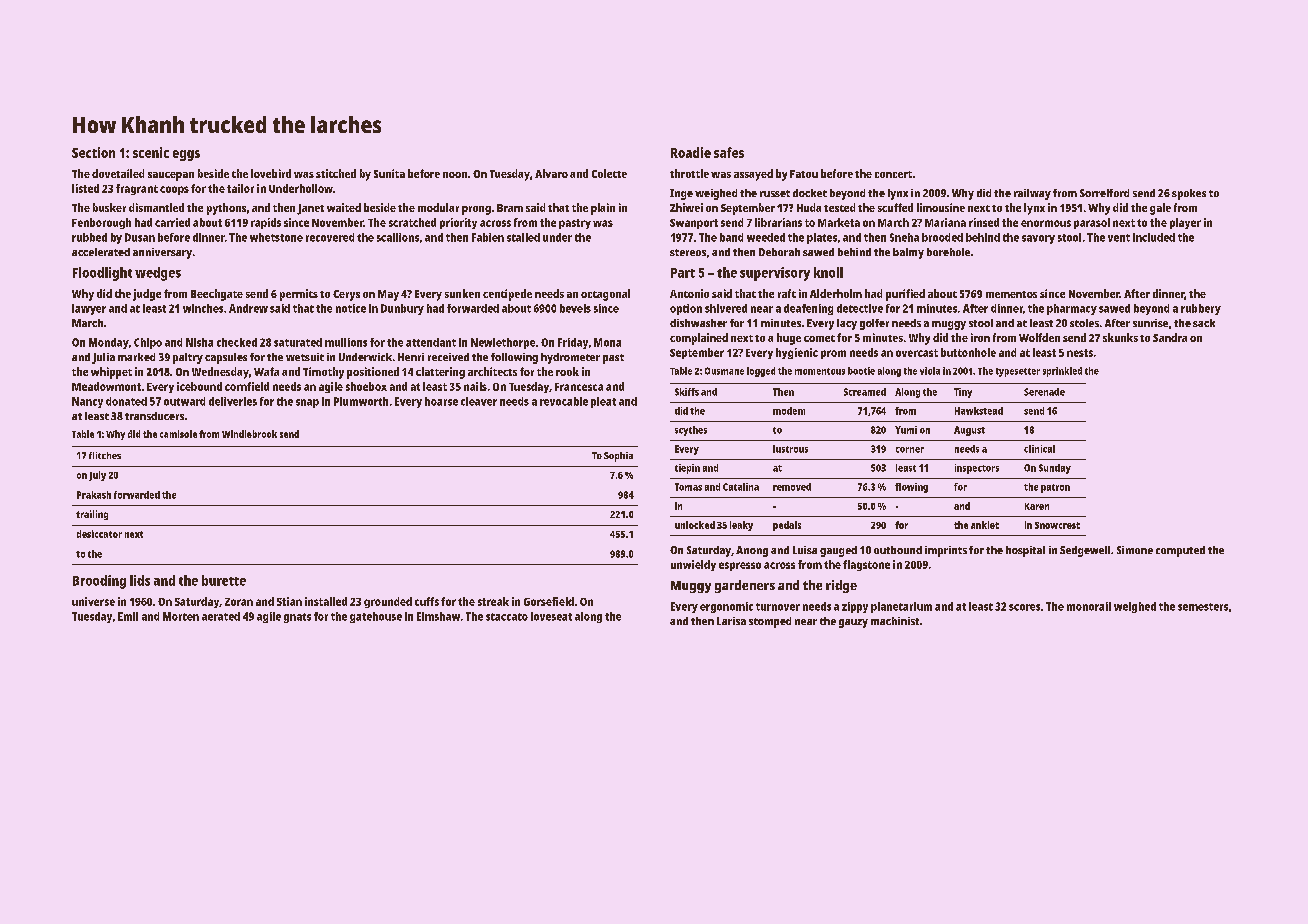 The width and height of the screenshot is (1308, 924). I want to click on mementos, so click(1011, 294).
